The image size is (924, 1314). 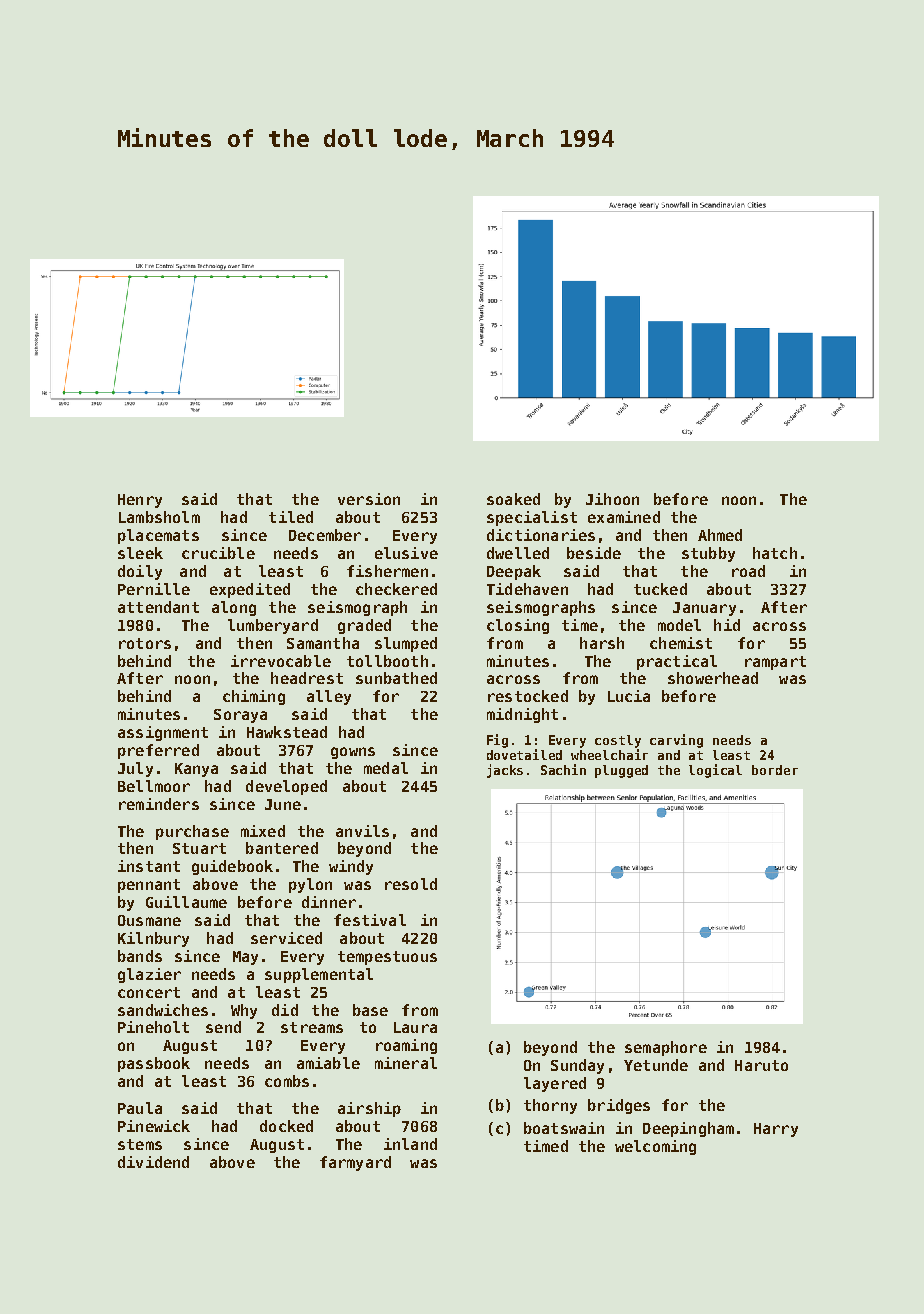 What do you see at coordinates (158, 536) in the page?
I see `placemats` at bounding box center [158, 536].
